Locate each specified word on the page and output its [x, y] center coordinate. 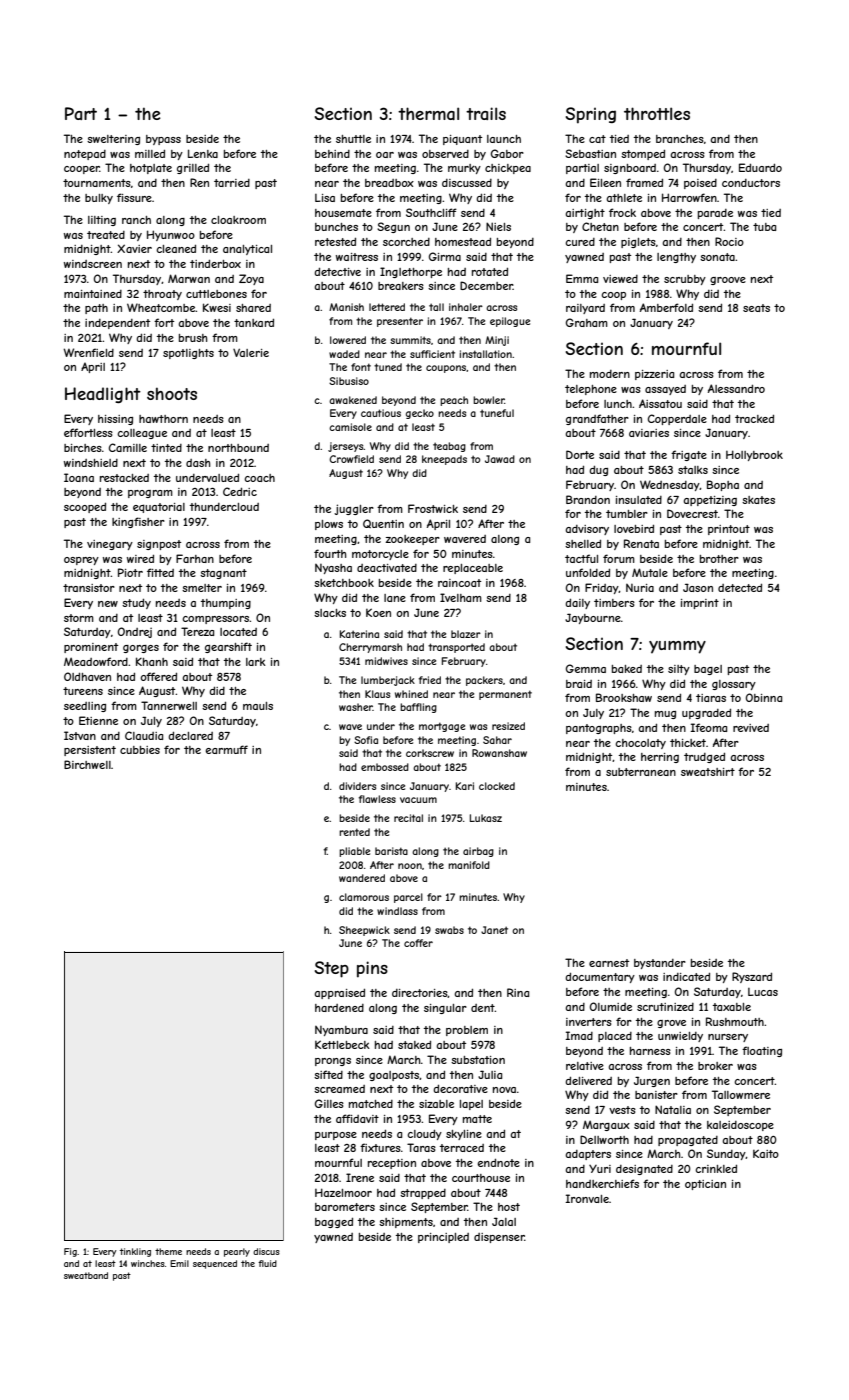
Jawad [500, 459]
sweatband [86, 1275]
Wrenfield [88, 352]
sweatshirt [708, 772]
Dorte [580, 454]
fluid [267, 1263]
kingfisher [138, 522]
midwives [386, 661]
